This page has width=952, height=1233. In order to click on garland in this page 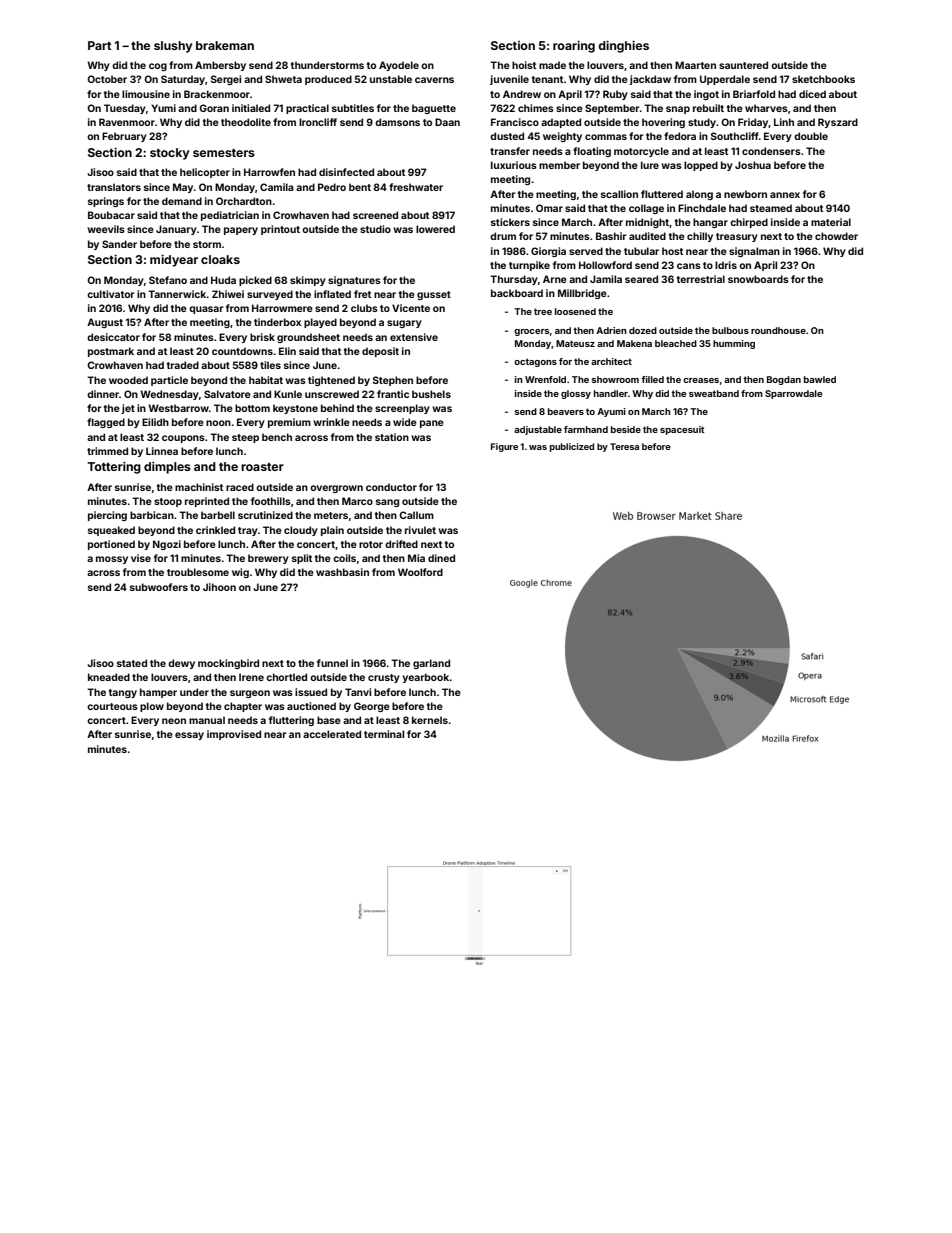, I will do `click(431, 664)`.
